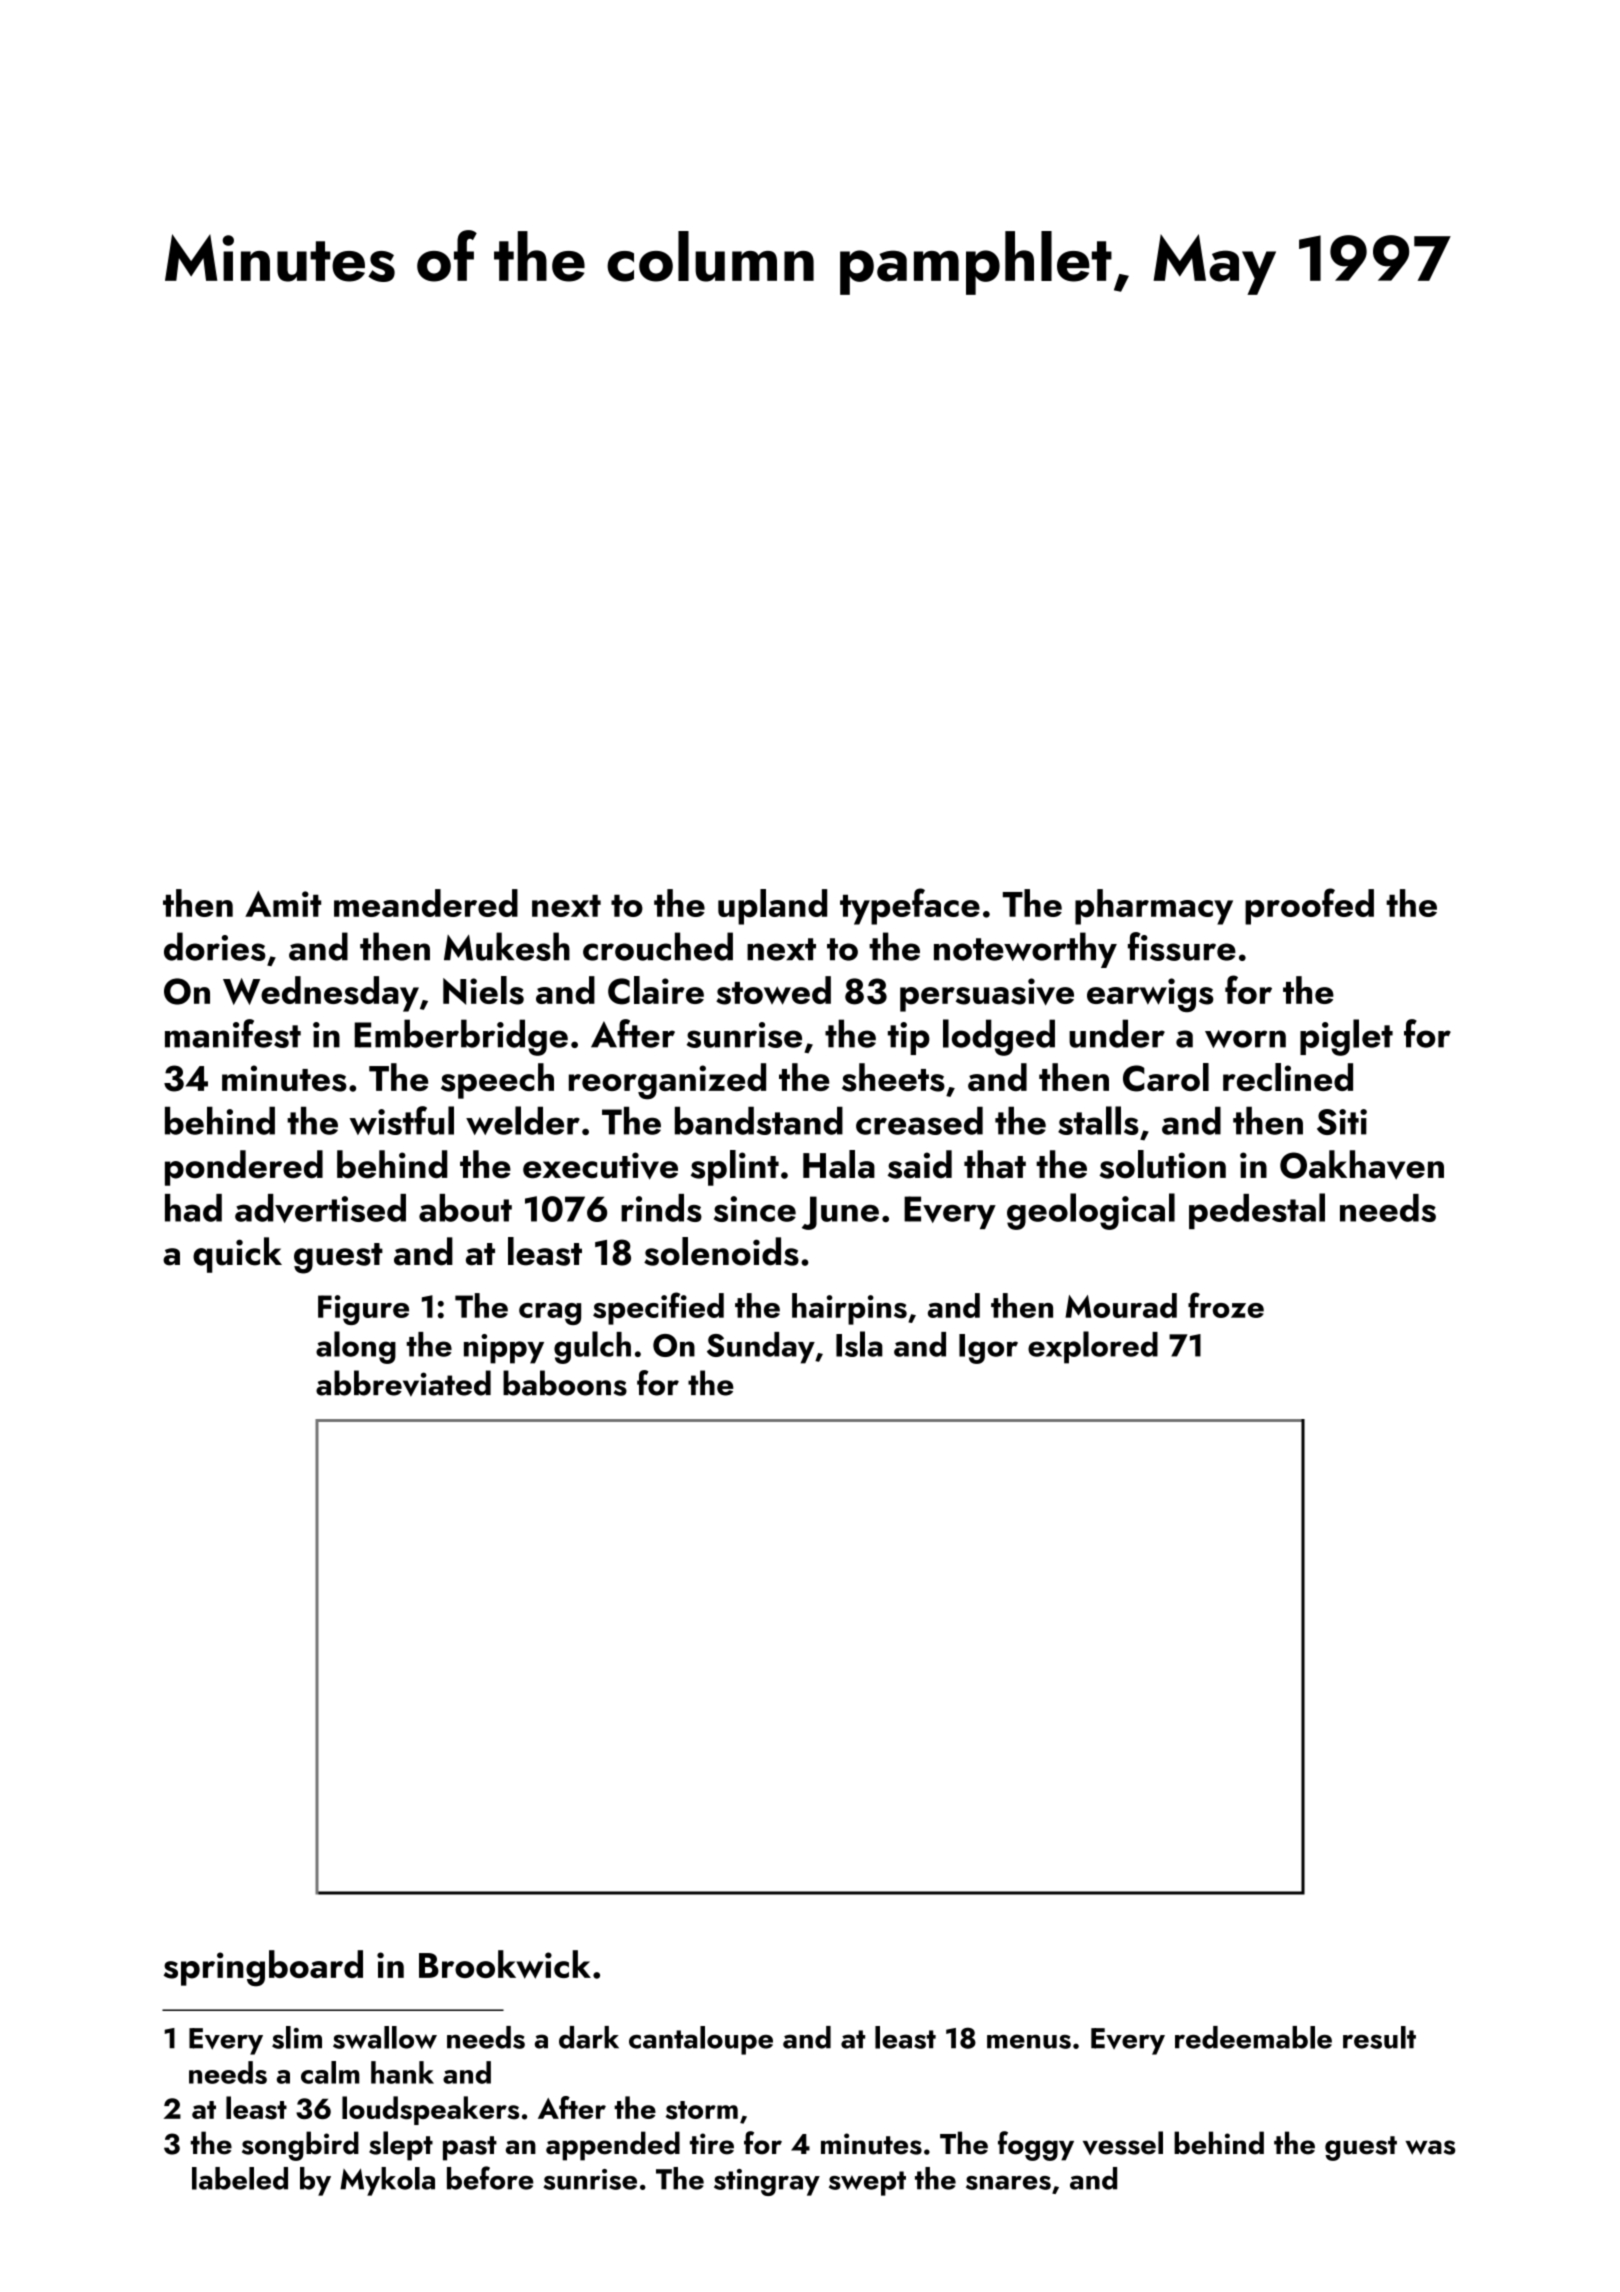  Describe the element at coordinates (215, 946) in the document. I see `dories` at that location.
